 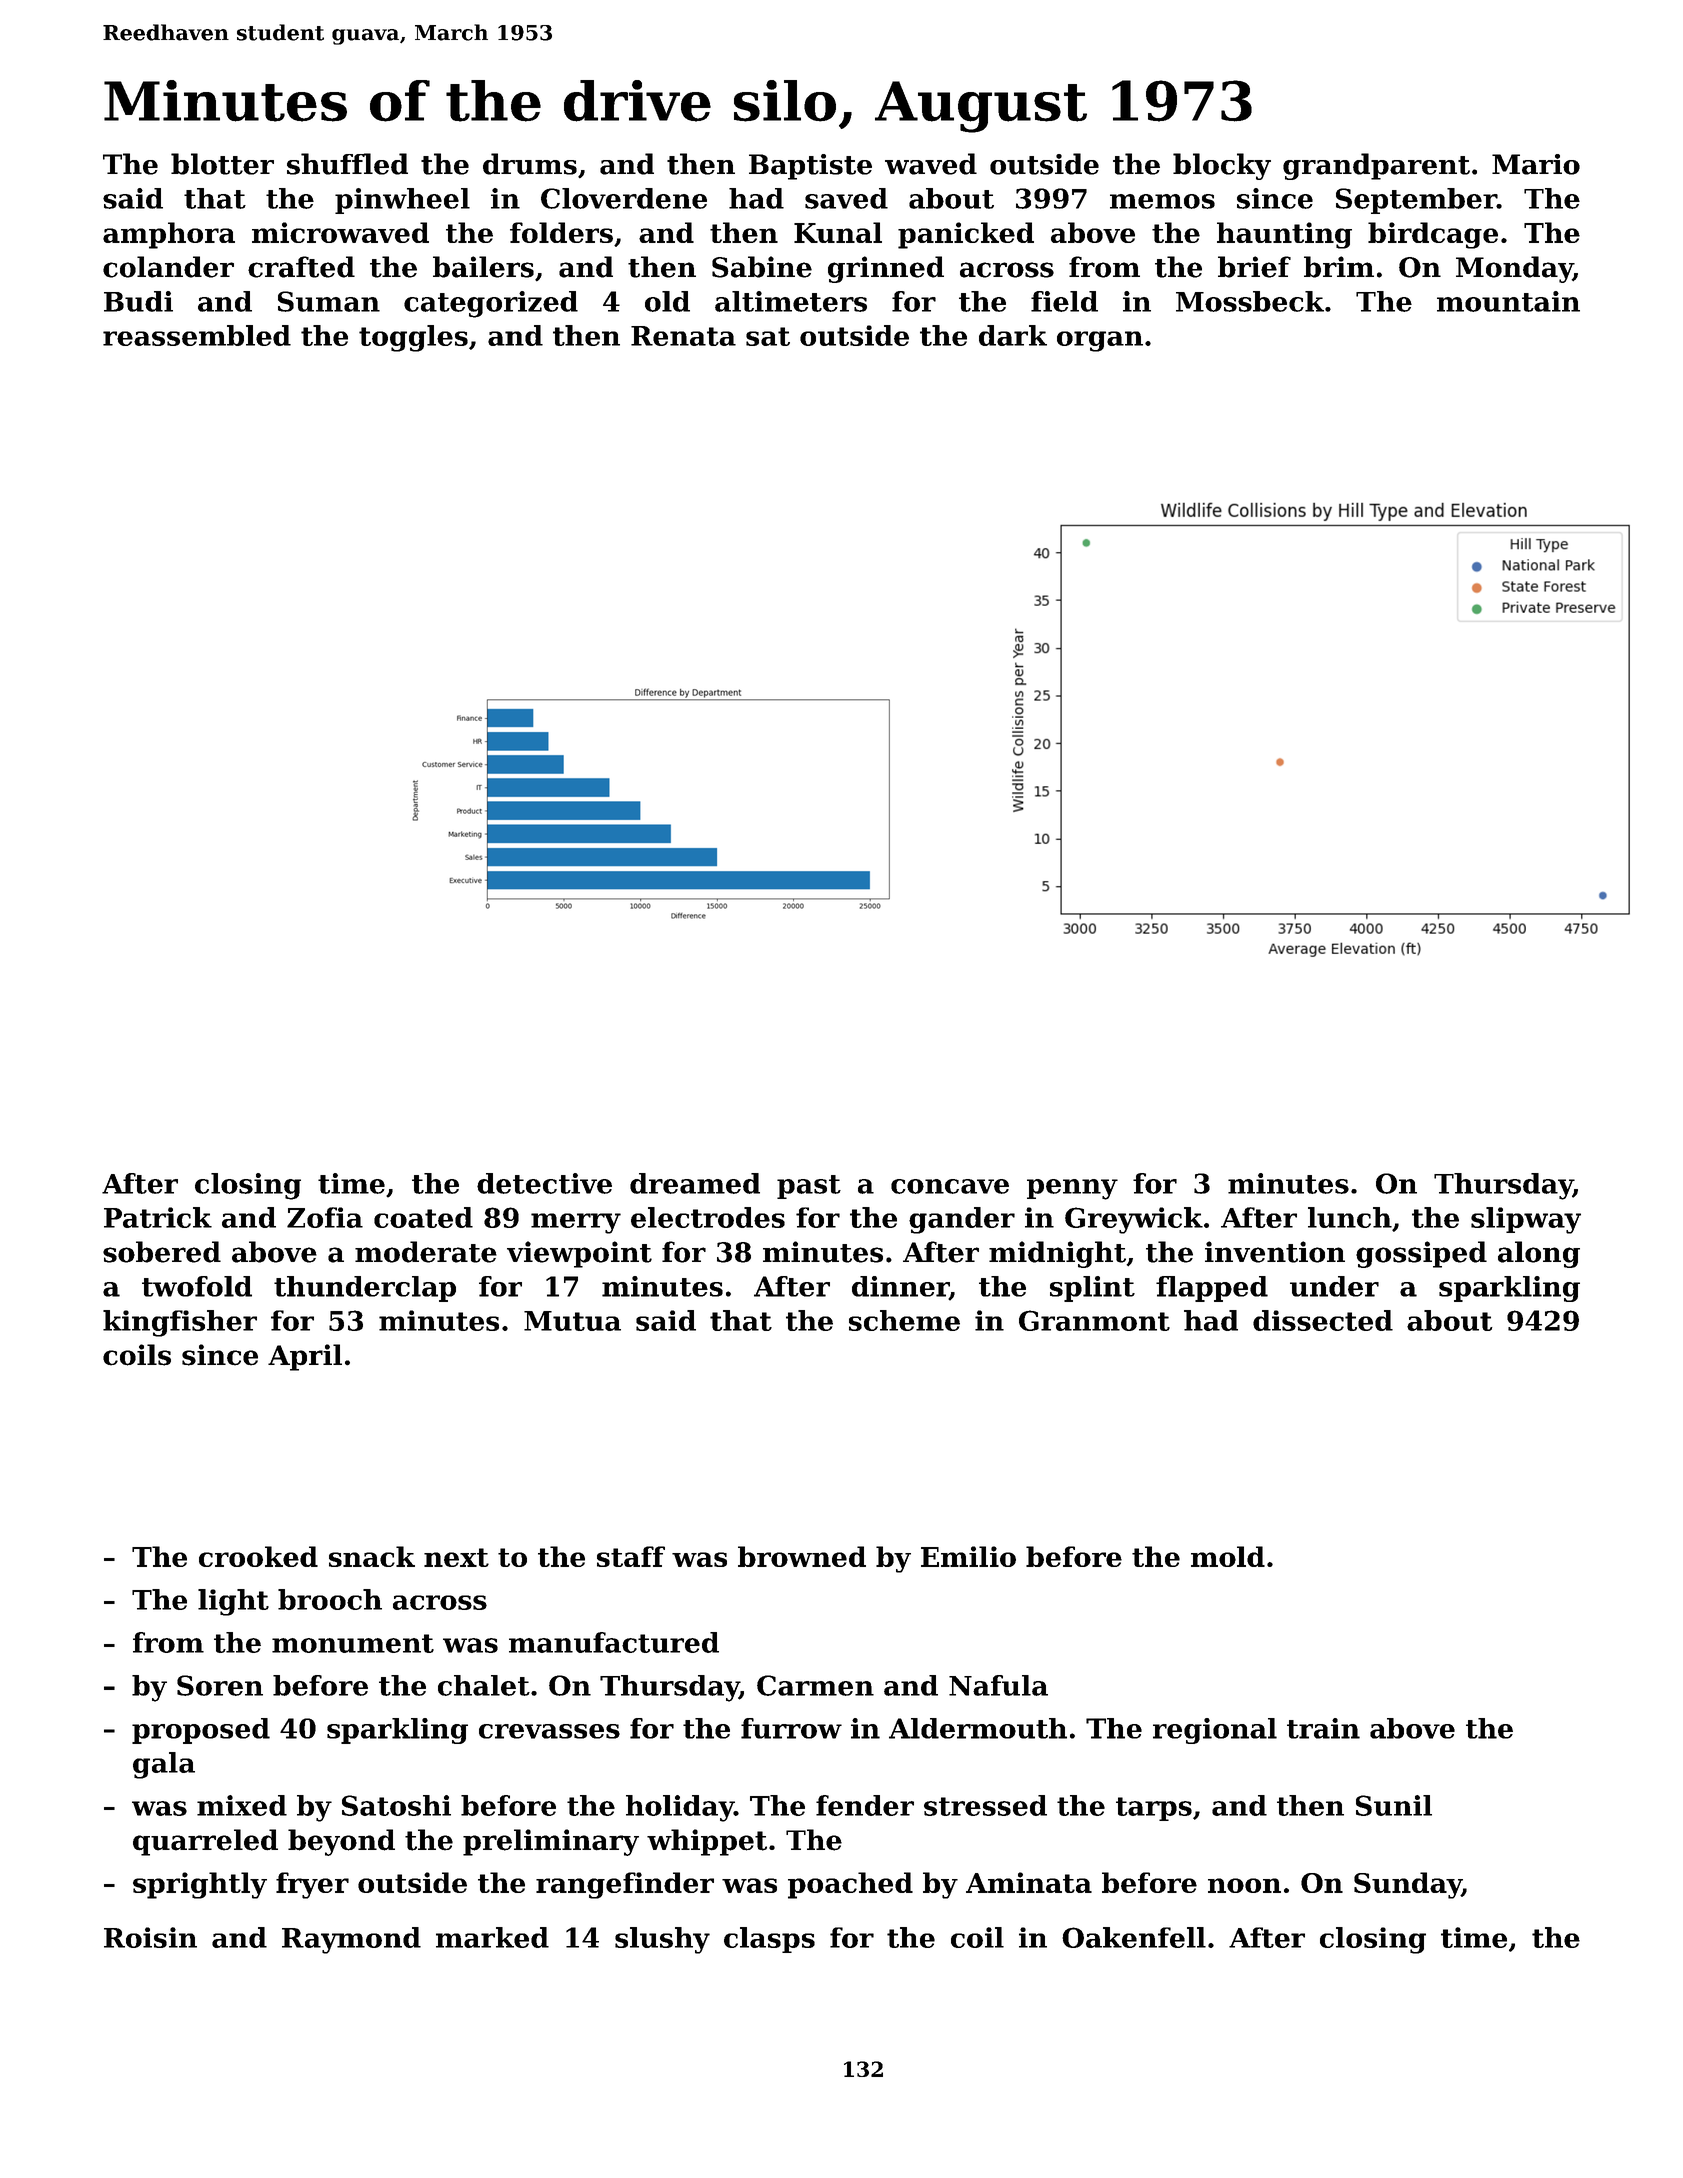 What do you see at coordinates (150, 1937) in the document?
I see `Roisin` at bounding box center [150, 1937].
